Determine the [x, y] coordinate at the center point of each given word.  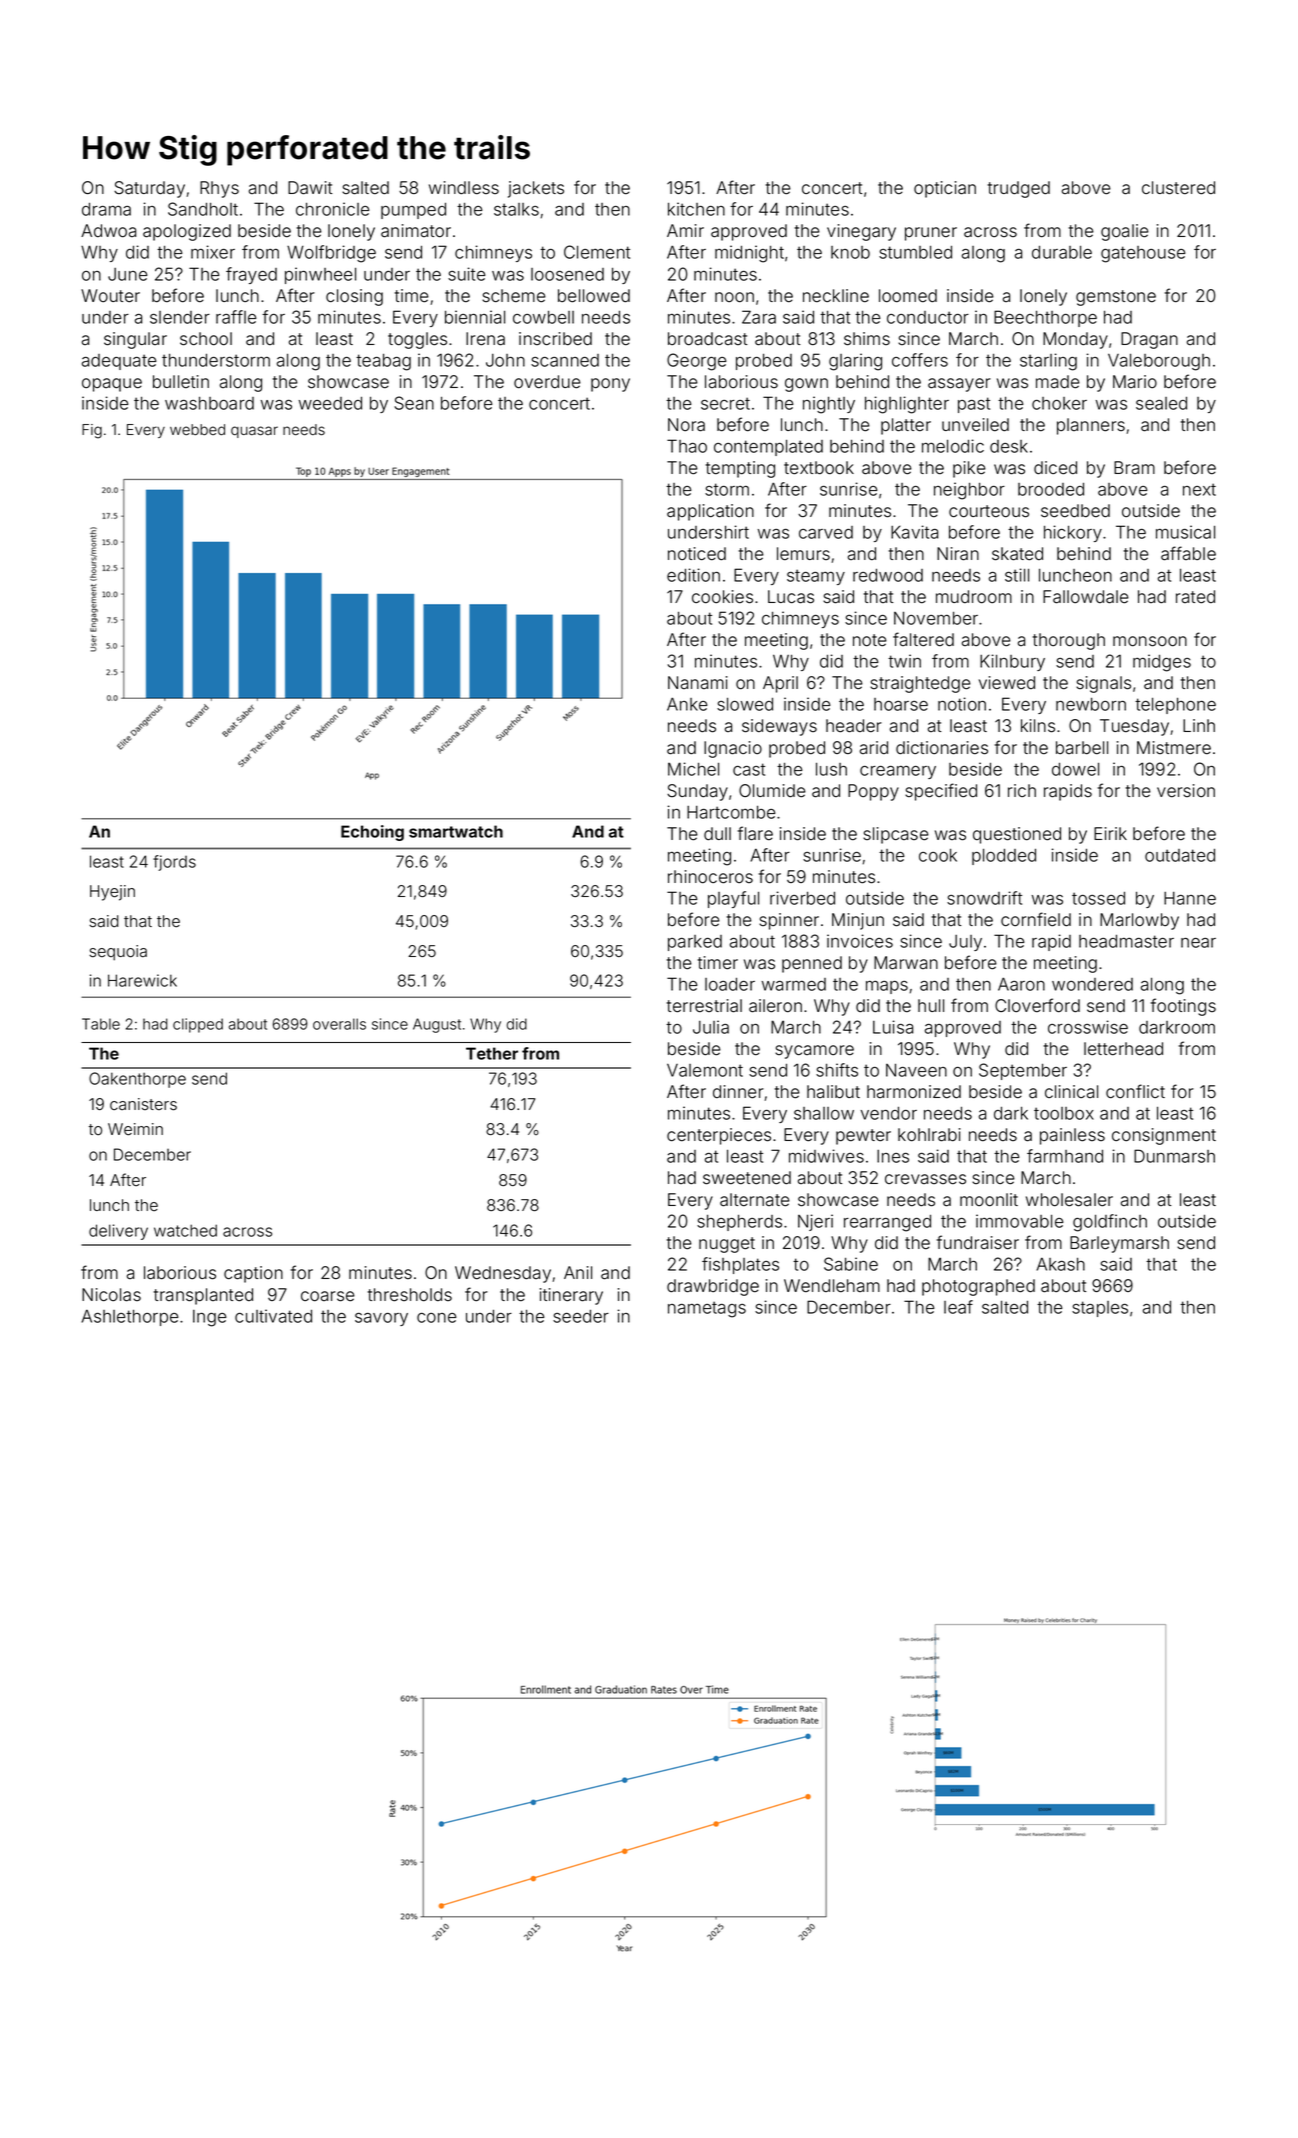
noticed [697, 554]
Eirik [1110, 833]
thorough [1069, 641]
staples [1100, 1309]
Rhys [219, 189]
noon [734, 297]
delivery [118, 1232]
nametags [707, 1309]
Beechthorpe [1045, 318]
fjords [174, 863]
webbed [197, 430]
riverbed [802, 898]
